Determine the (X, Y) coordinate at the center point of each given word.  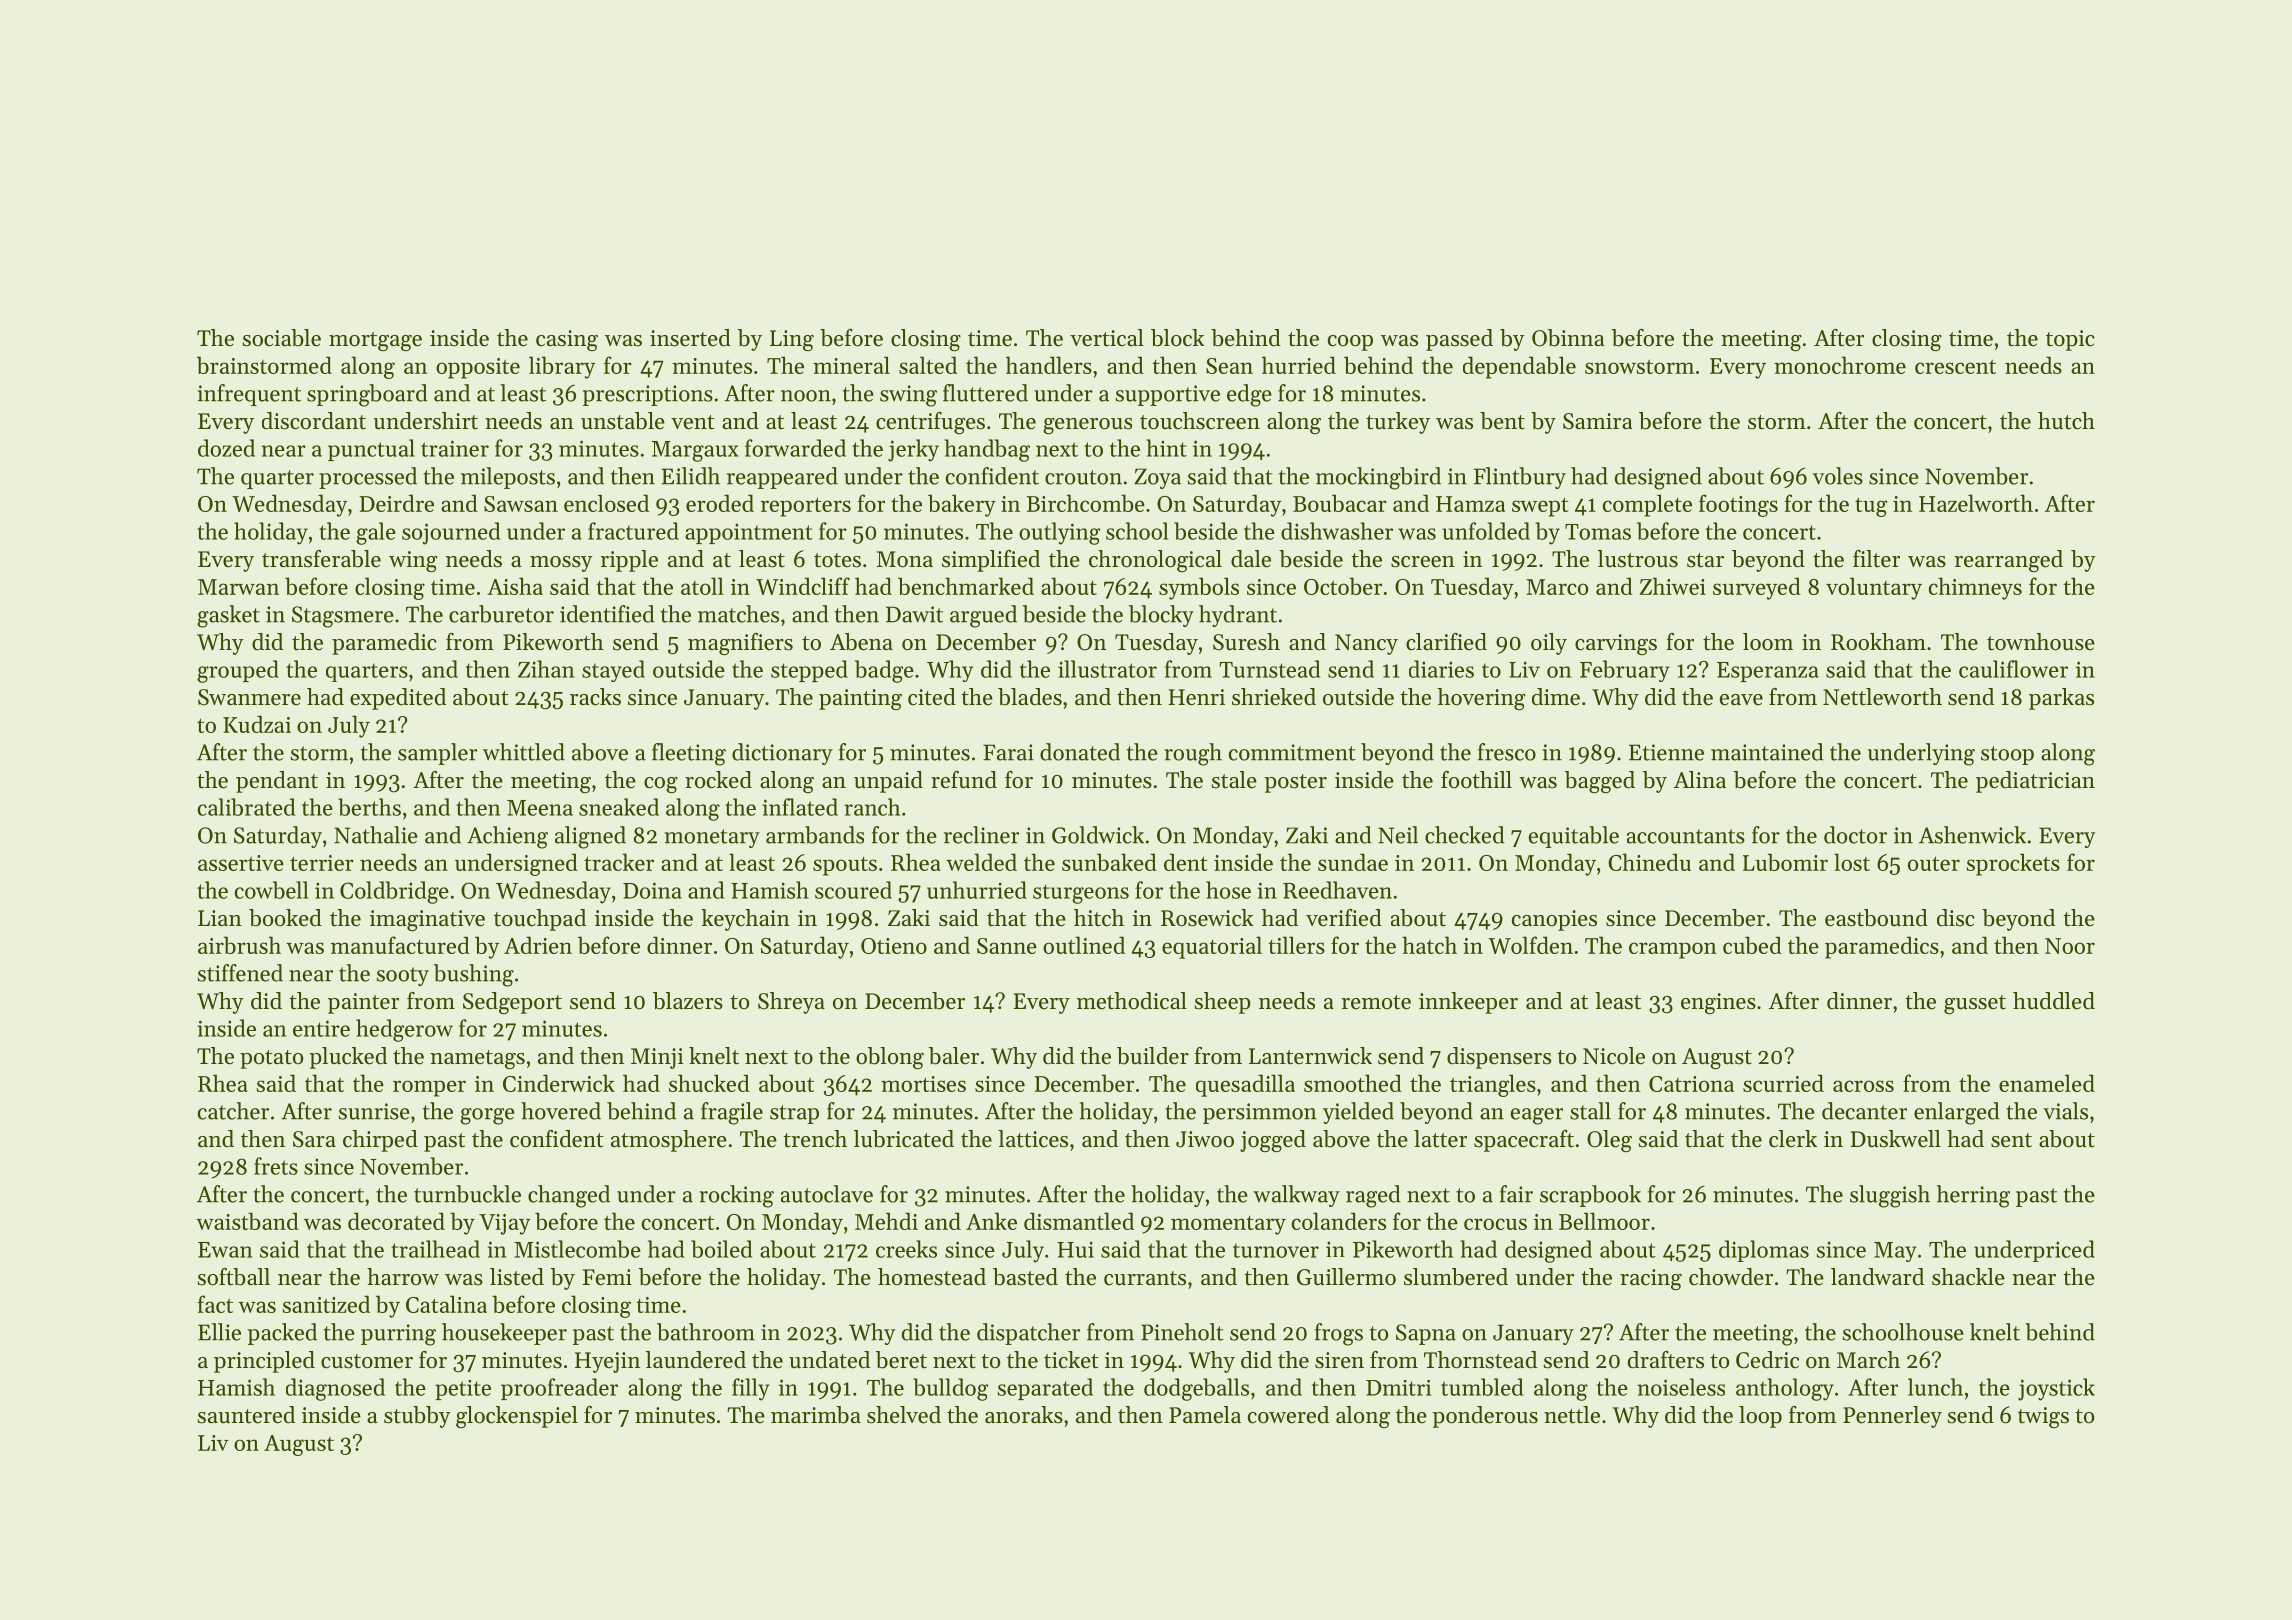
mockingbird (1378, 478)
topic (2070, 340)
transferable (321, 559)
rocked (718, 780)
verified (1344, 918)
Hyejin (607, 1362)
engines (1718, 1003)
